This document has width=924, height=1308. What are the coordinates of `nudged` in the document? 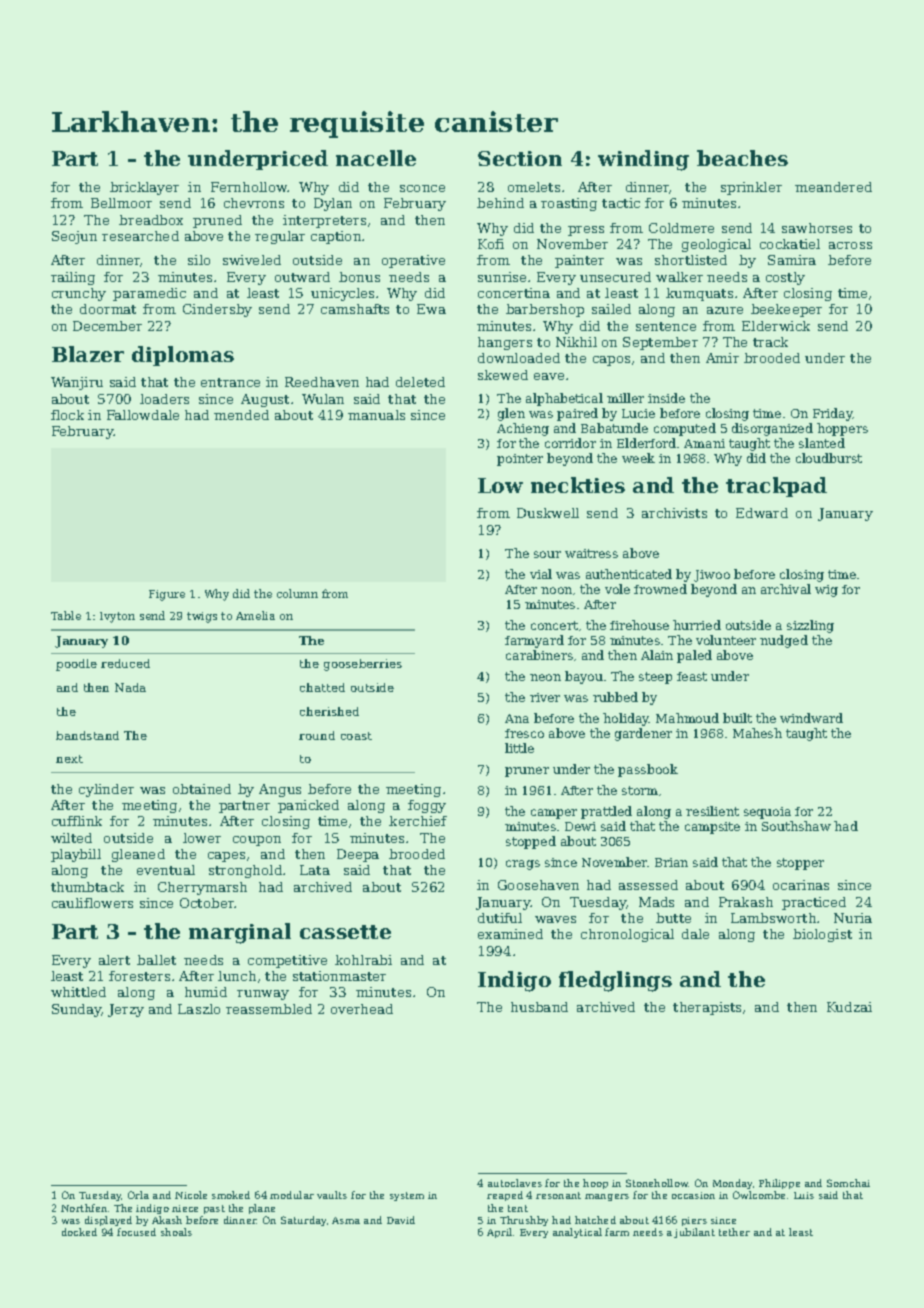 It's located at (784, 641).
